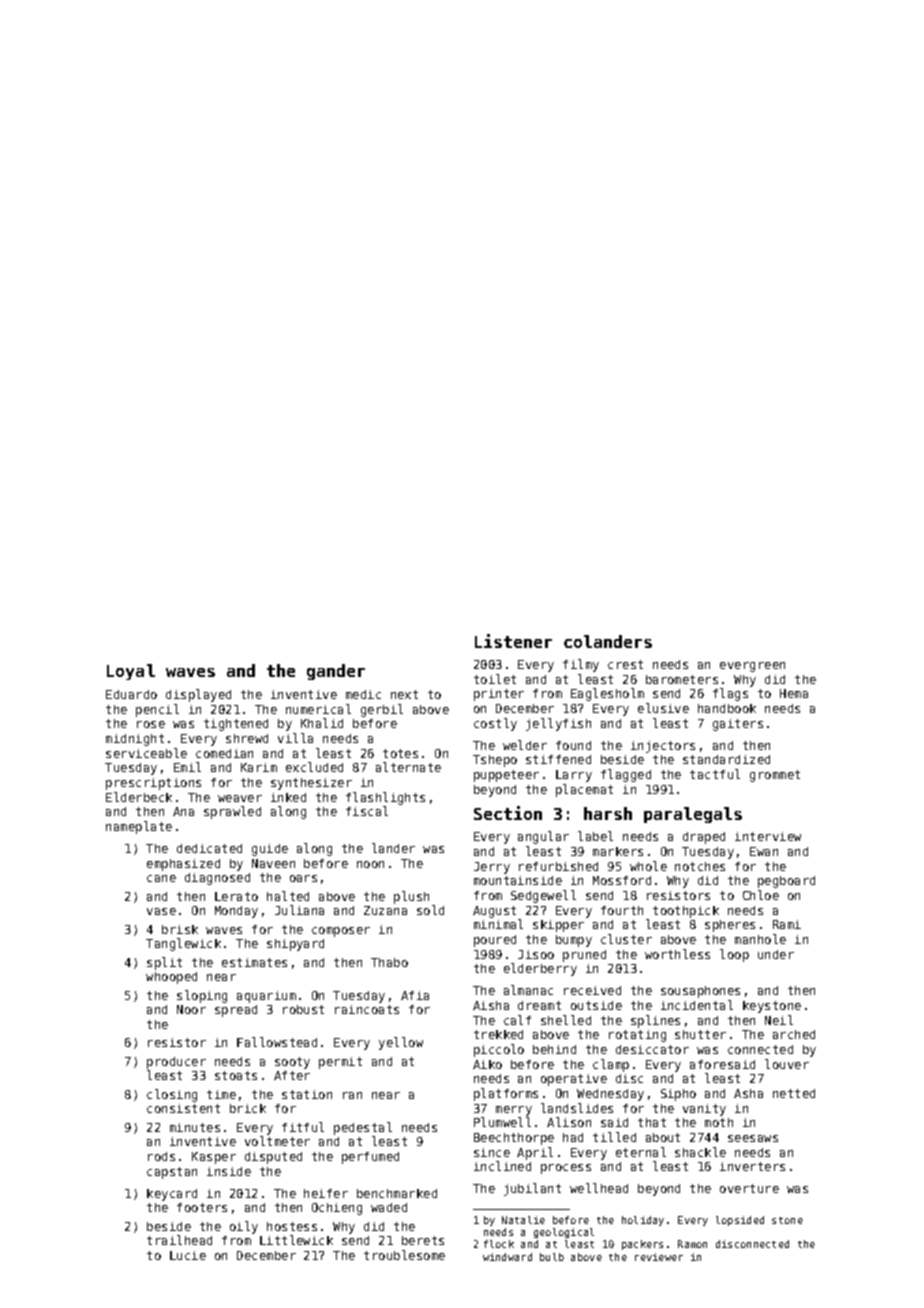  Describe the element at coordinates (513, 641) in the document. I see `Listener` at that location.
